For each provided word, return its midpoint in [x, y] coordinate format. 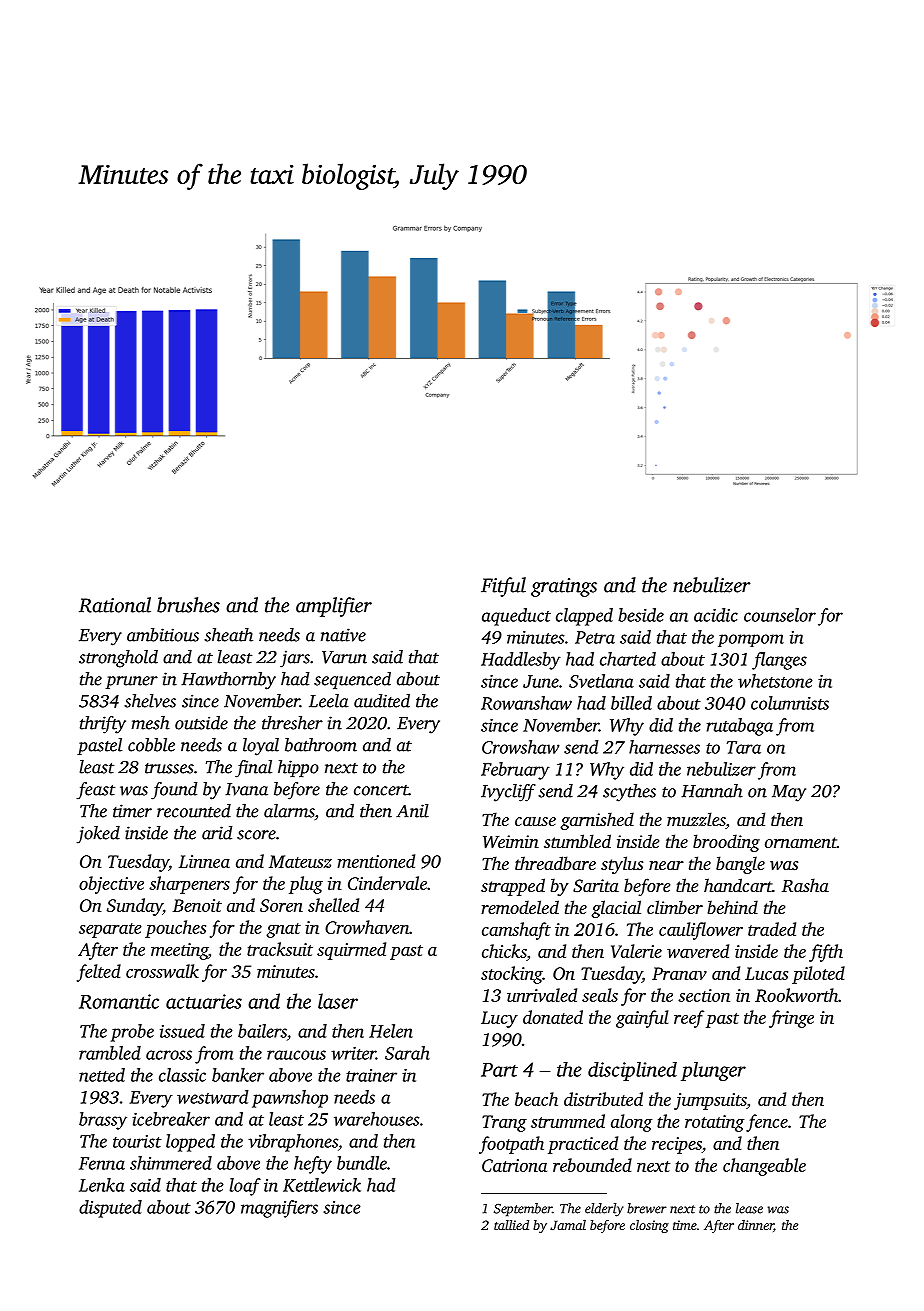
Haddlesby [521, 661]
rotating [714, 1123]
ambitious [163, 635]
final [253, 769]
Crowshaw [521, 747]
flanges [779, 661]
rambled [110, 1053]
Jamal [568, 1225]
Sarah [407, 1053]
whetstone [775, 681]
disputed [110, 1209]
